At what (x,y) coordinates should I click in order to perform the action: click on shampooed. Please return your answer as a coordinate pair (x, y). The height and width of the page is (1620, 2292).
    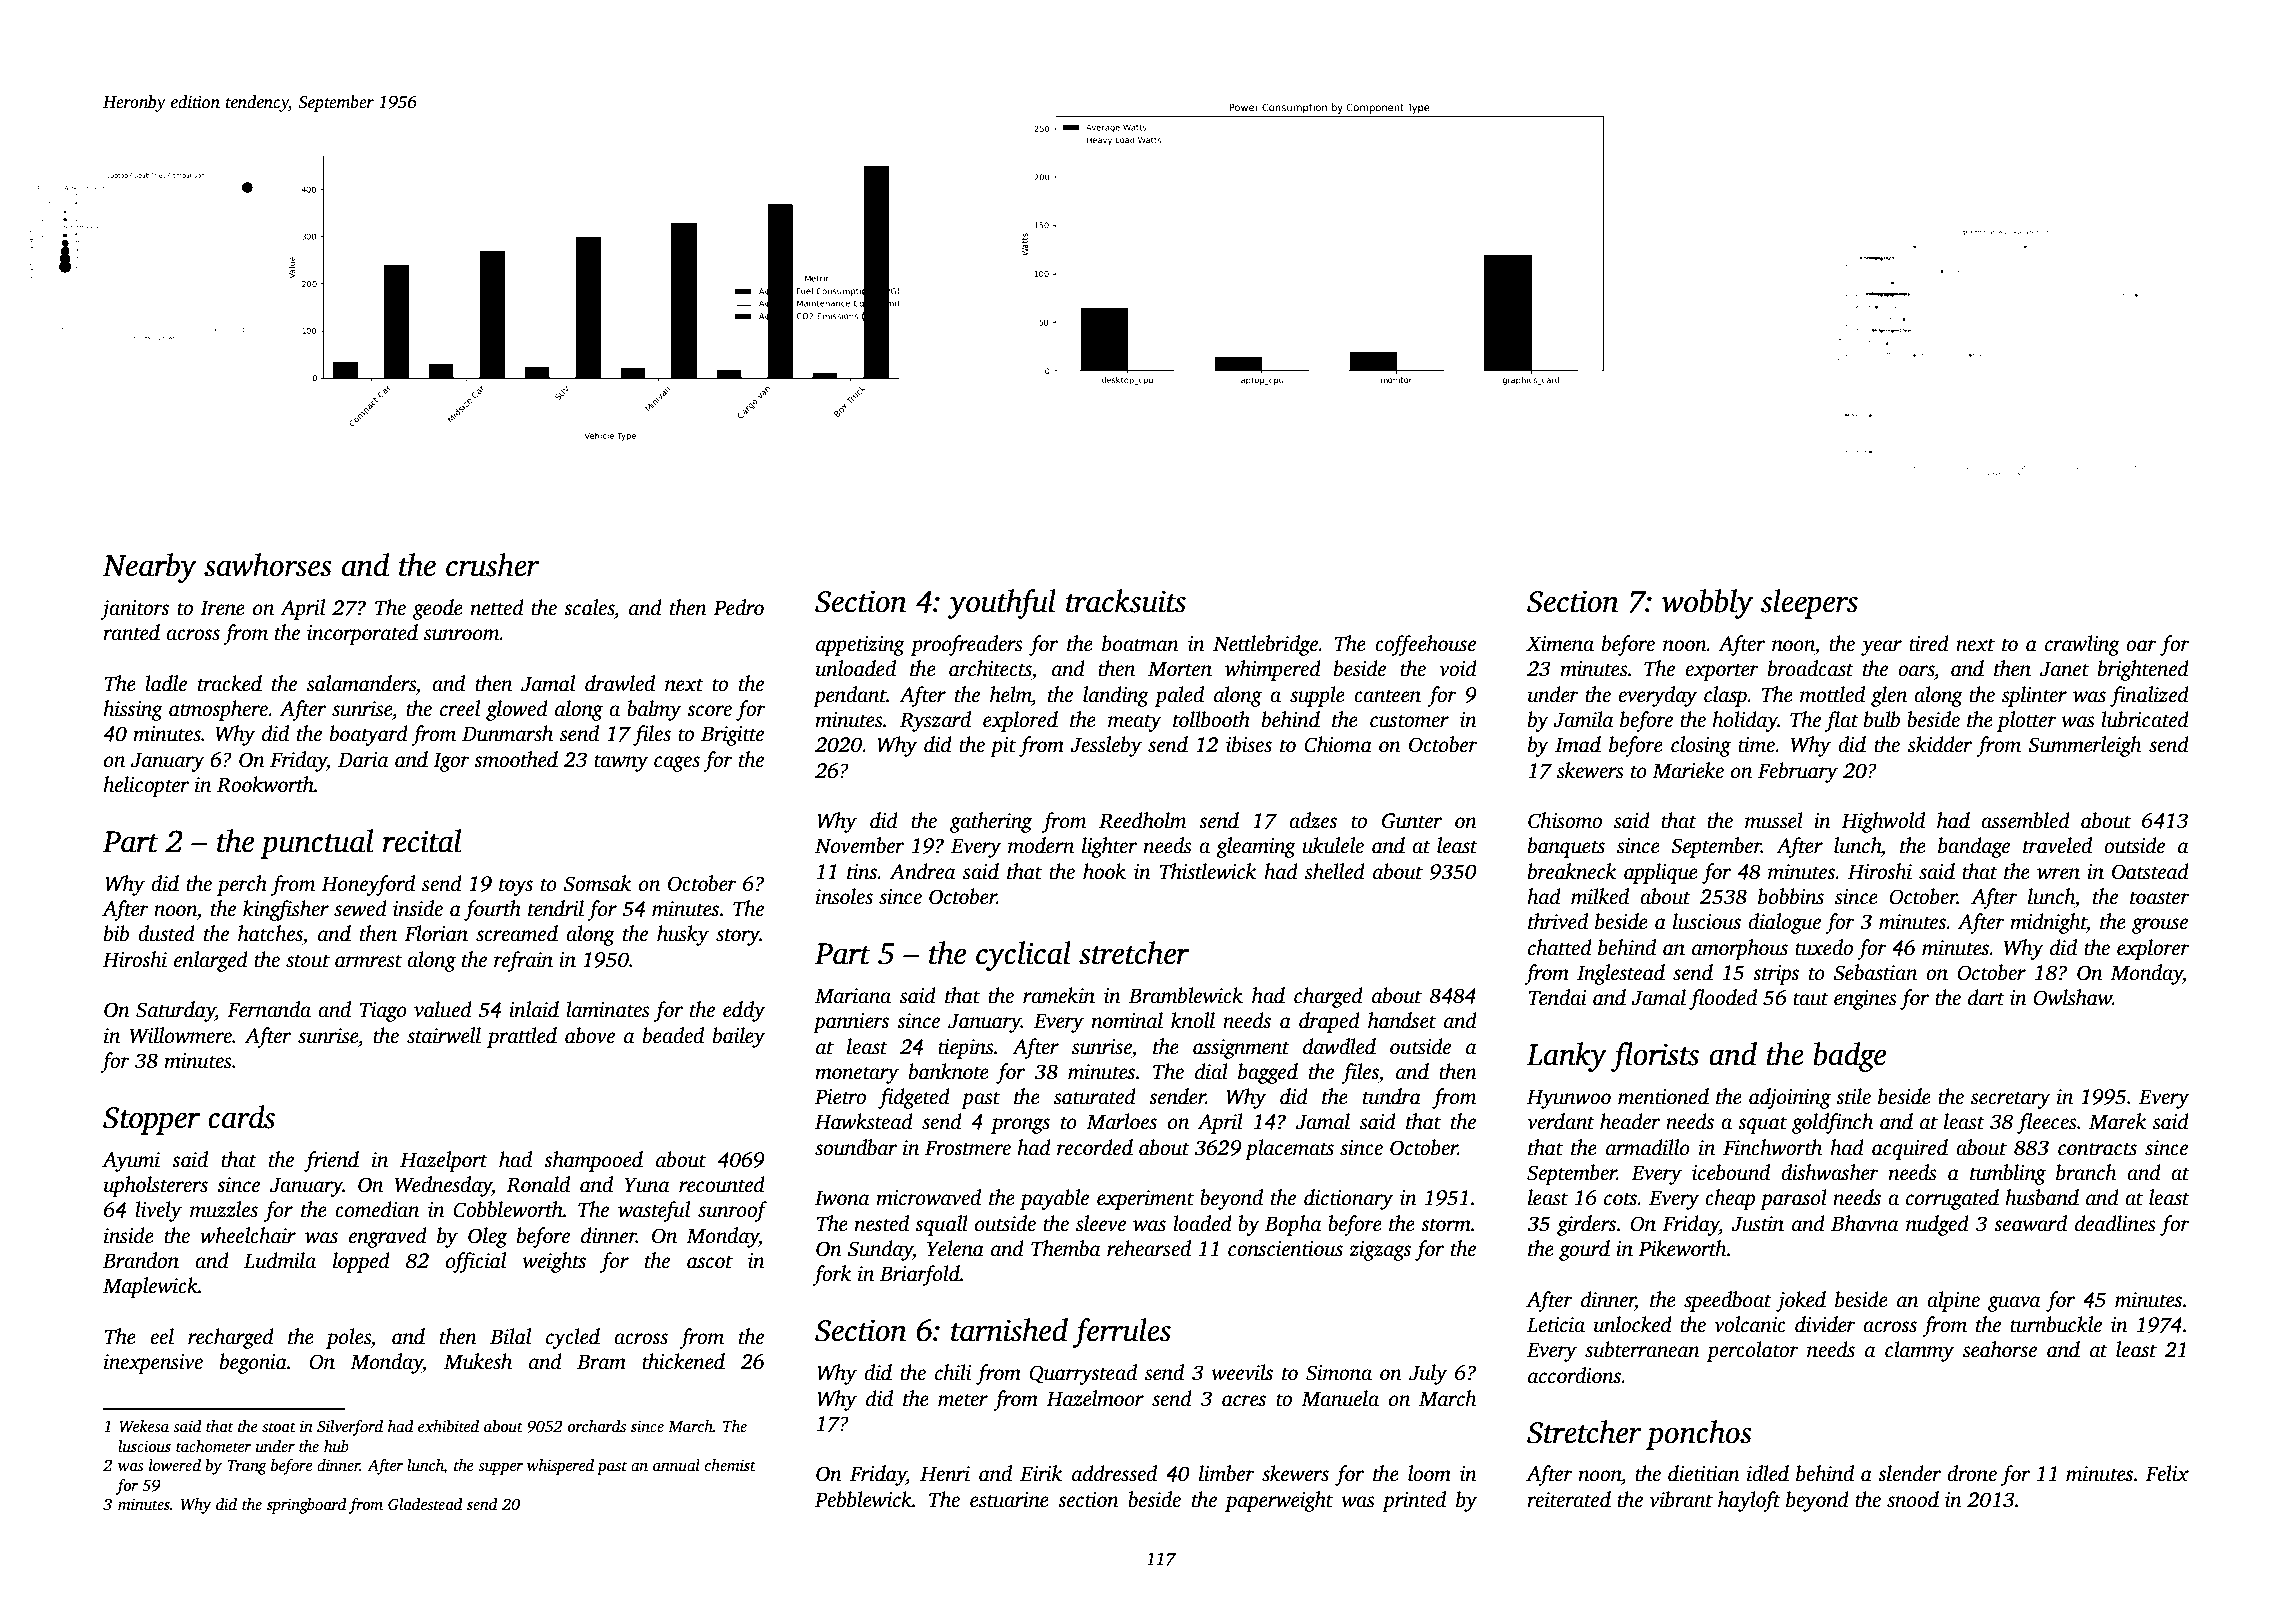
    Looking at the image, I should click on (593, 1161).
